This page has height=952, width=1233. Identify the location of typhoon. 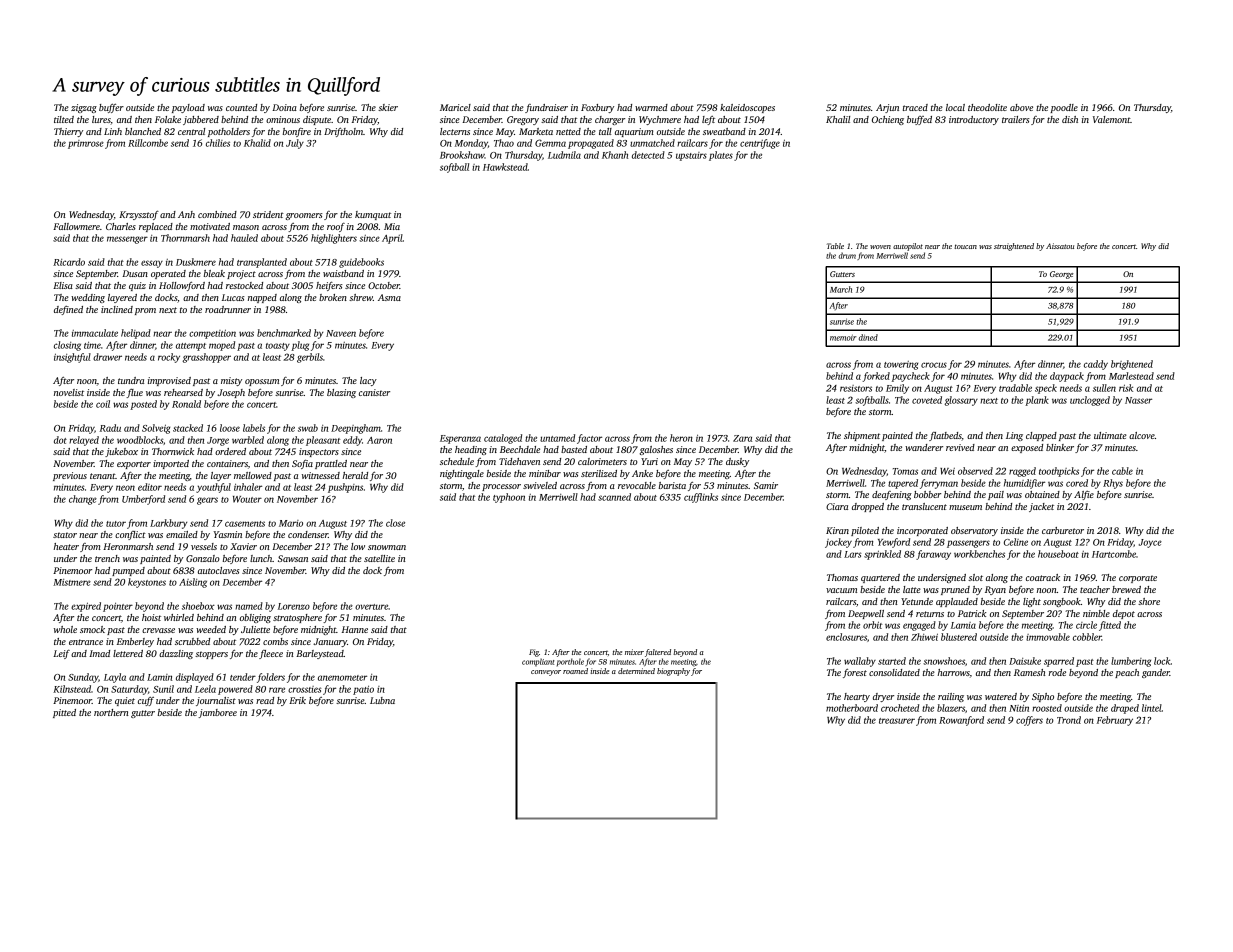
(509, 498).
